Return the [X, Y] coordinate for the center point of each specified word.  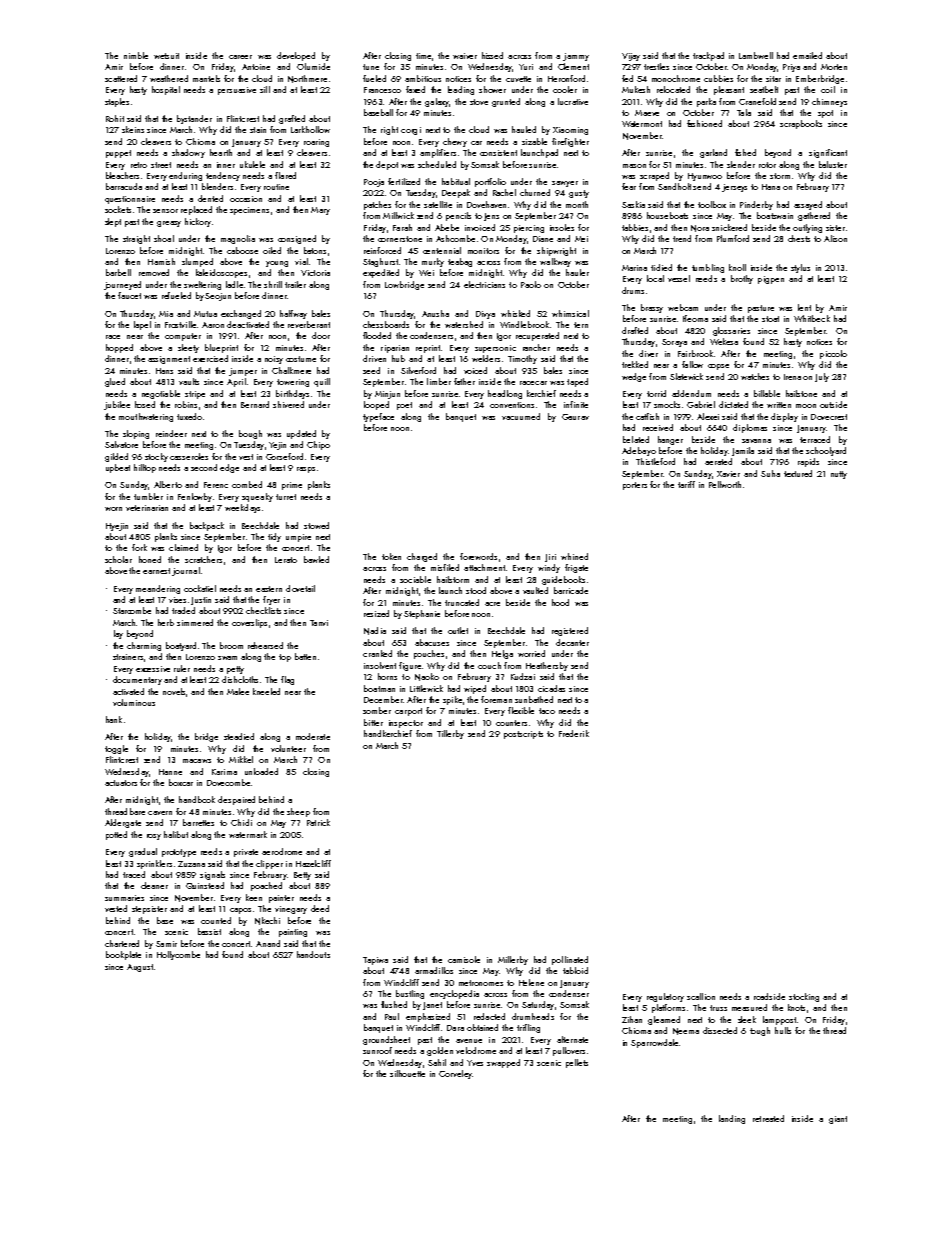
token [391, 556]
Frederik [574, 733]
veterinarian [147, 508]
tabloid [575, 970]
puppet [118, 154]
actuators [121, 783]
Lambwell [756, 55]
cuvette [518, 79]
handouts [313, 954]
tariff [686, 484]
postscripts [523, 735]
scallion [701, 996]
